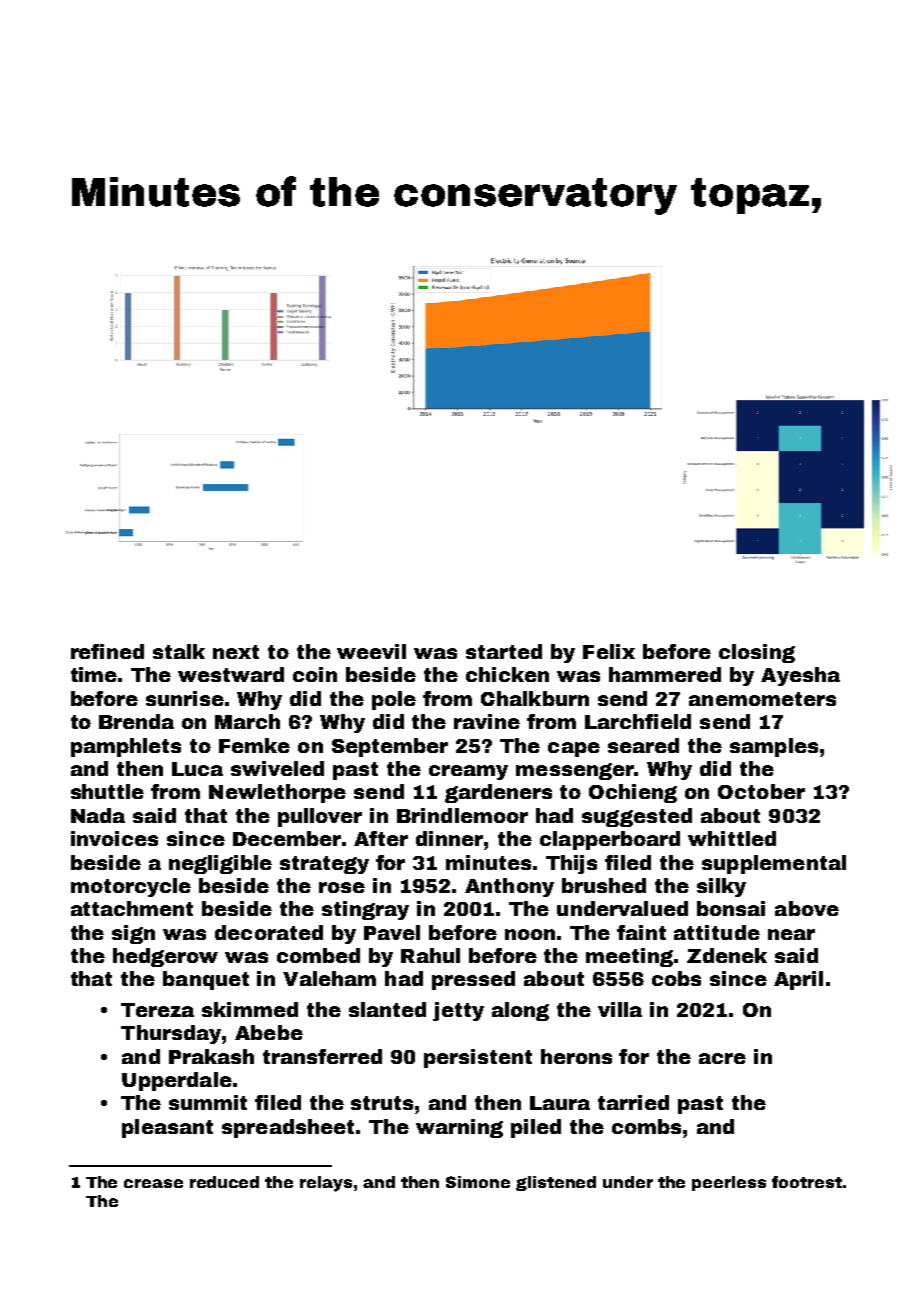 The image size is (924, 1311). I want to click on relays, so click(326, 1184).
